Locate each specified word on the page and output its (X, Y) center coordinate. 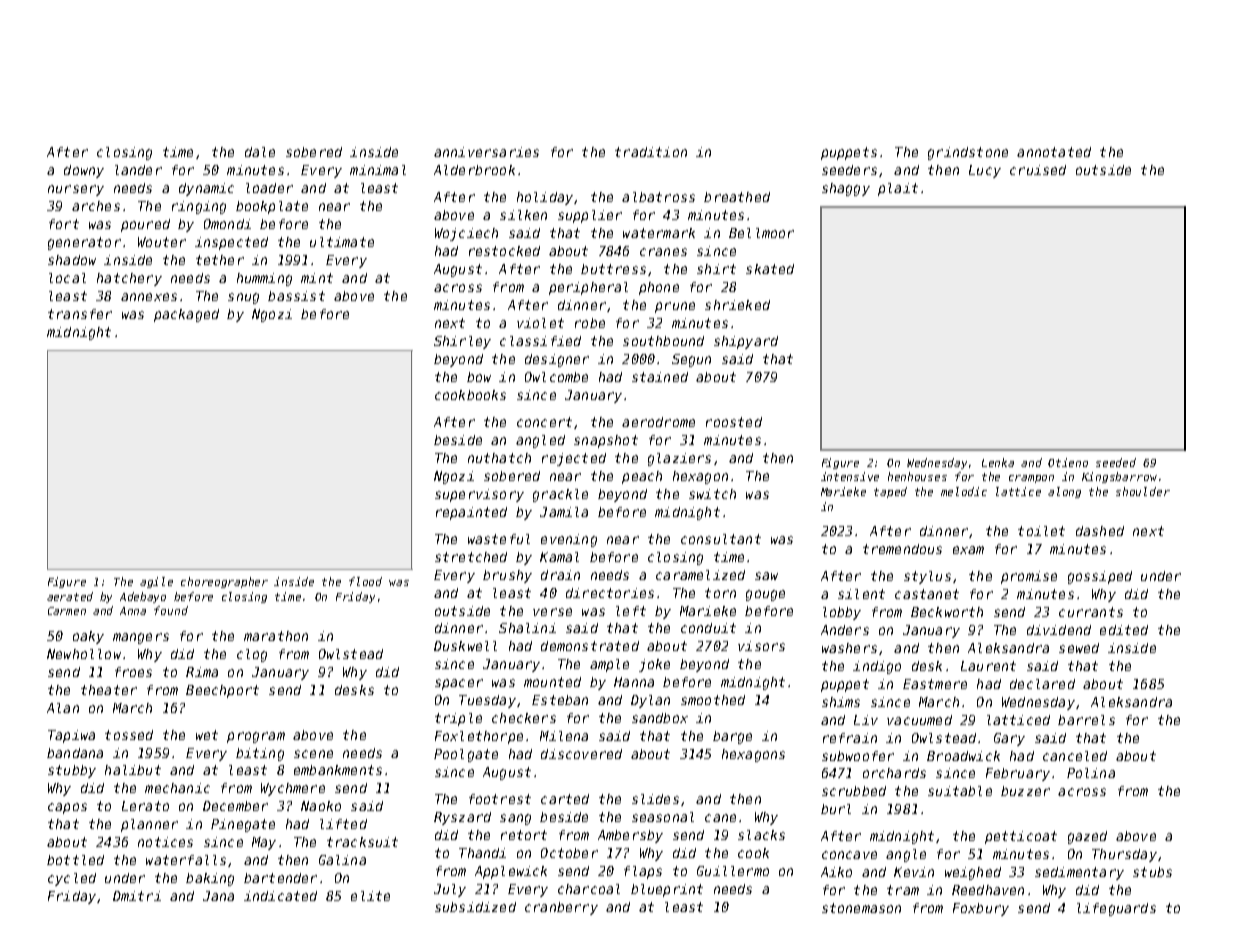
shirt (716, 269)
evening (569, 540)
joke (654, 665)
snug (243, 298)
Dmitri (137, 896)
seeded (1116, 462)
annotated (1054, 152)
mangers (141, 638)
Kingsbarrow (1119, 477)
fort (64, 224)
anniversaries (486, 152)
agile (156, 582)
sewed (1079, 648)
